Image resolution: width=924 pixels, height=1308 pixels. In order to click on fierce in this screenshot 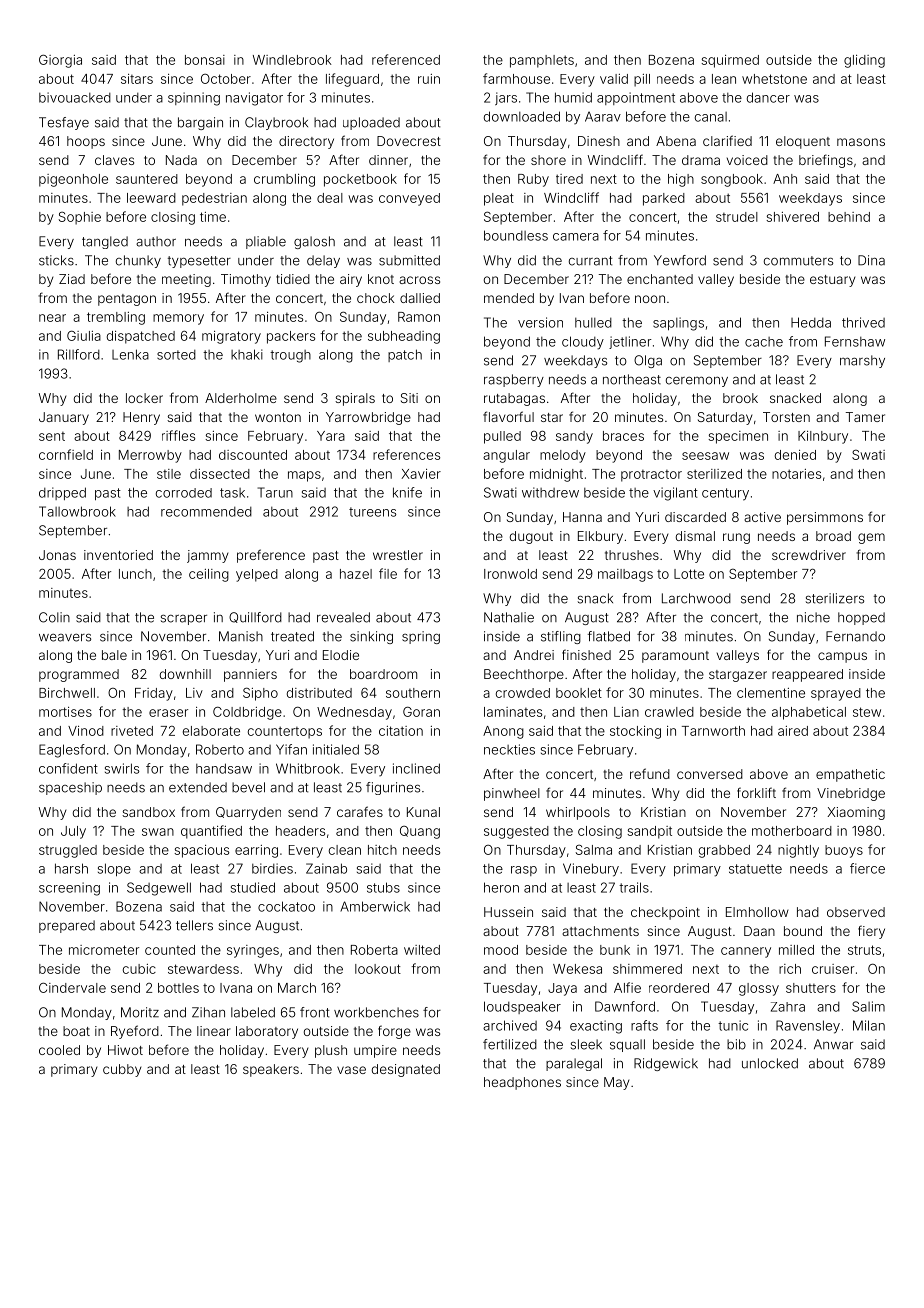, I will do `click(867, 868)`.
